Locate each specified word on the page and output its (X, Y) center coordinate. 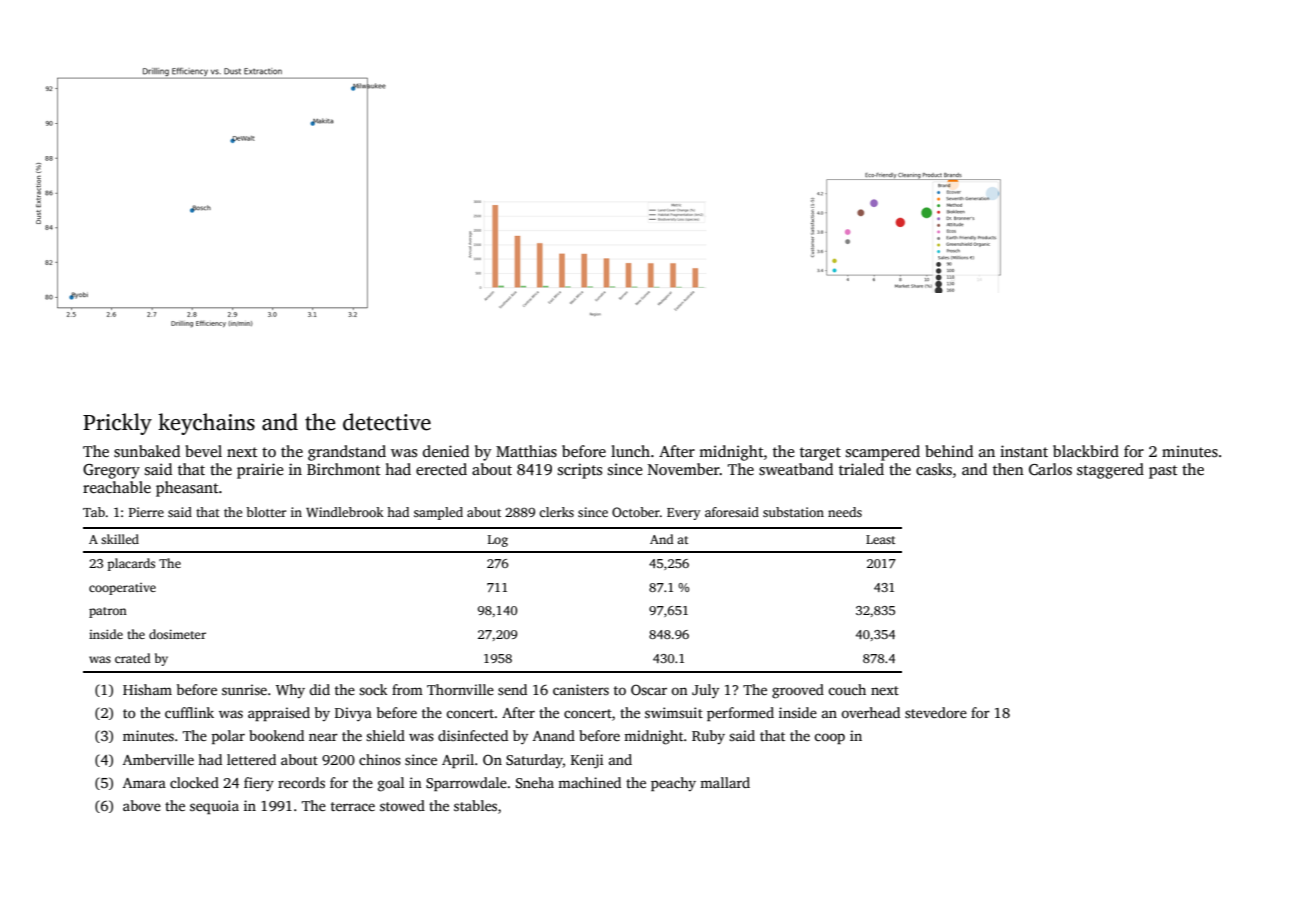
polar (228, 737)
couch (847, 689)
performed (740, 714)
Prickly (117, 424)
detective (387, 422)
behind (949, 451)
